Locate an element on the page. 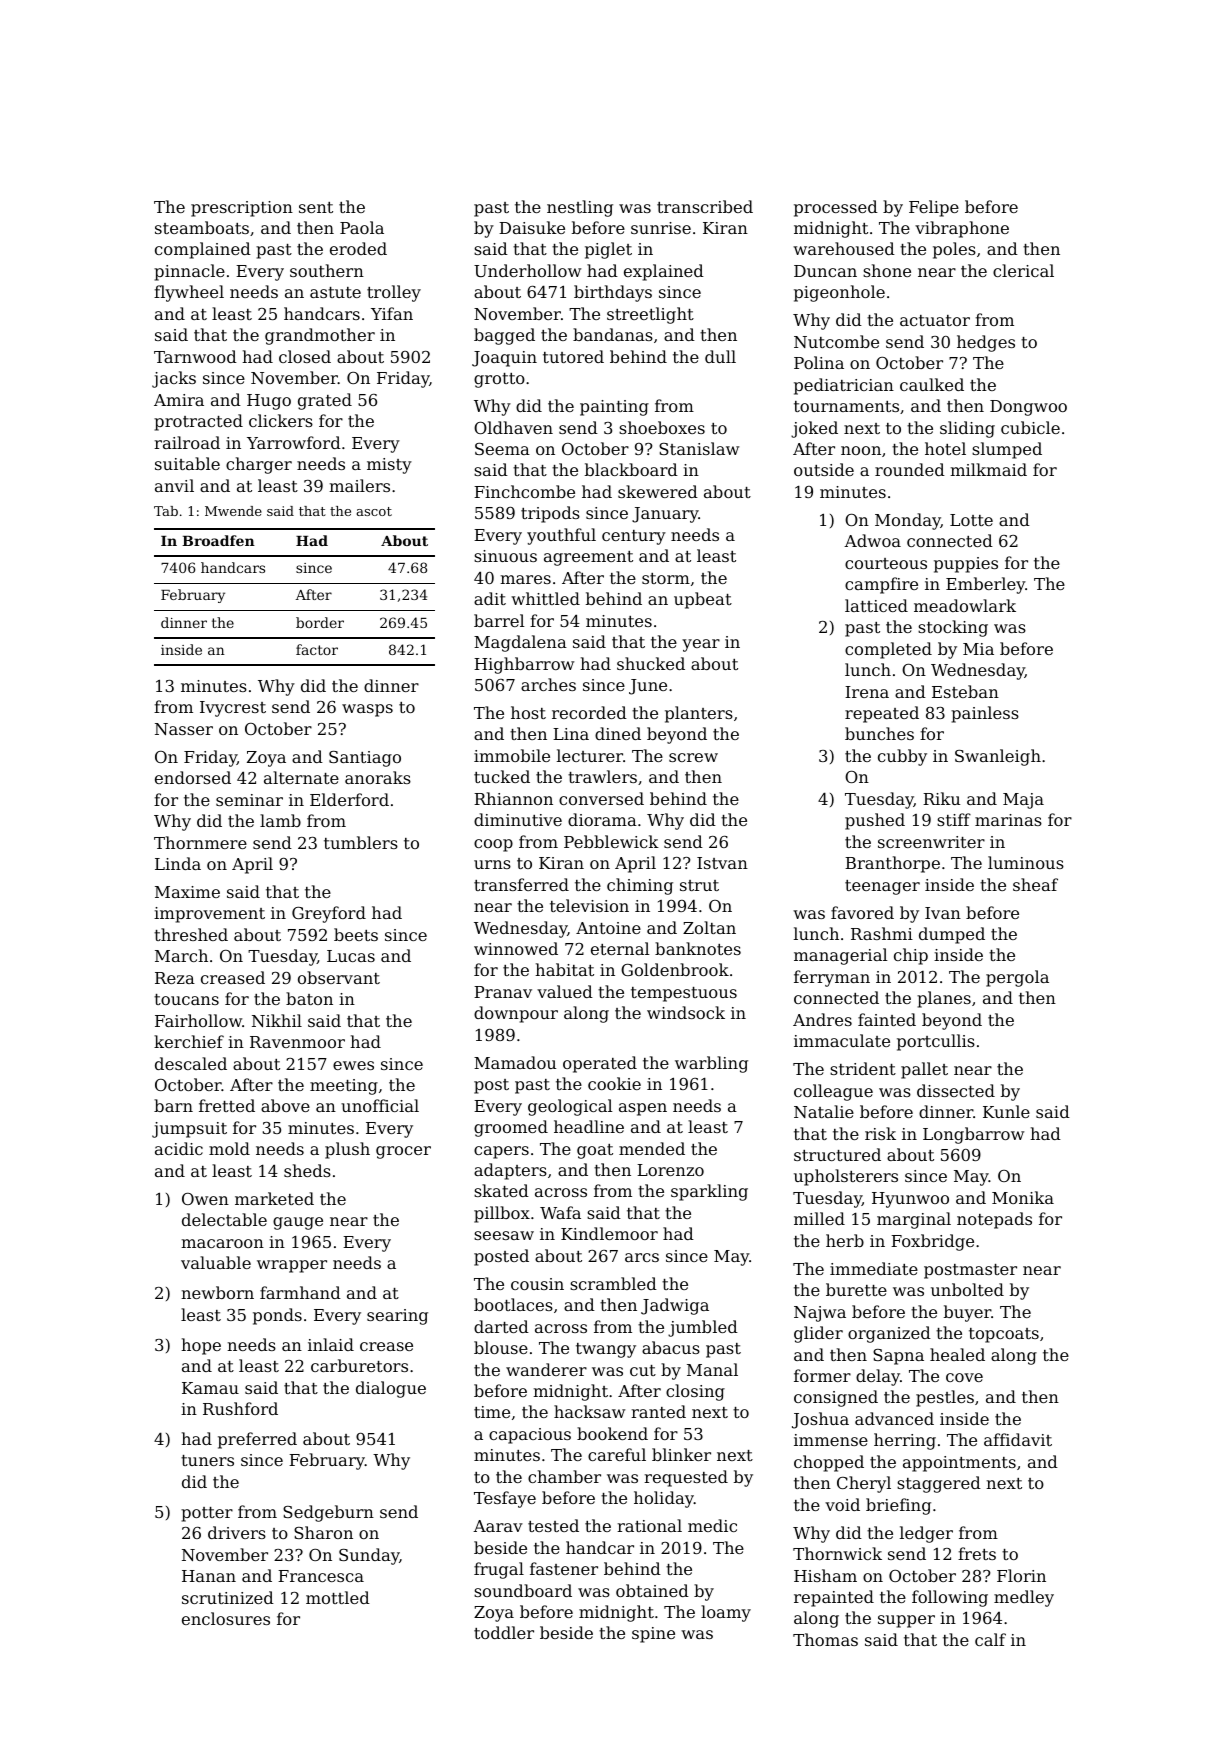  host is located at coordinates (528, 712).
